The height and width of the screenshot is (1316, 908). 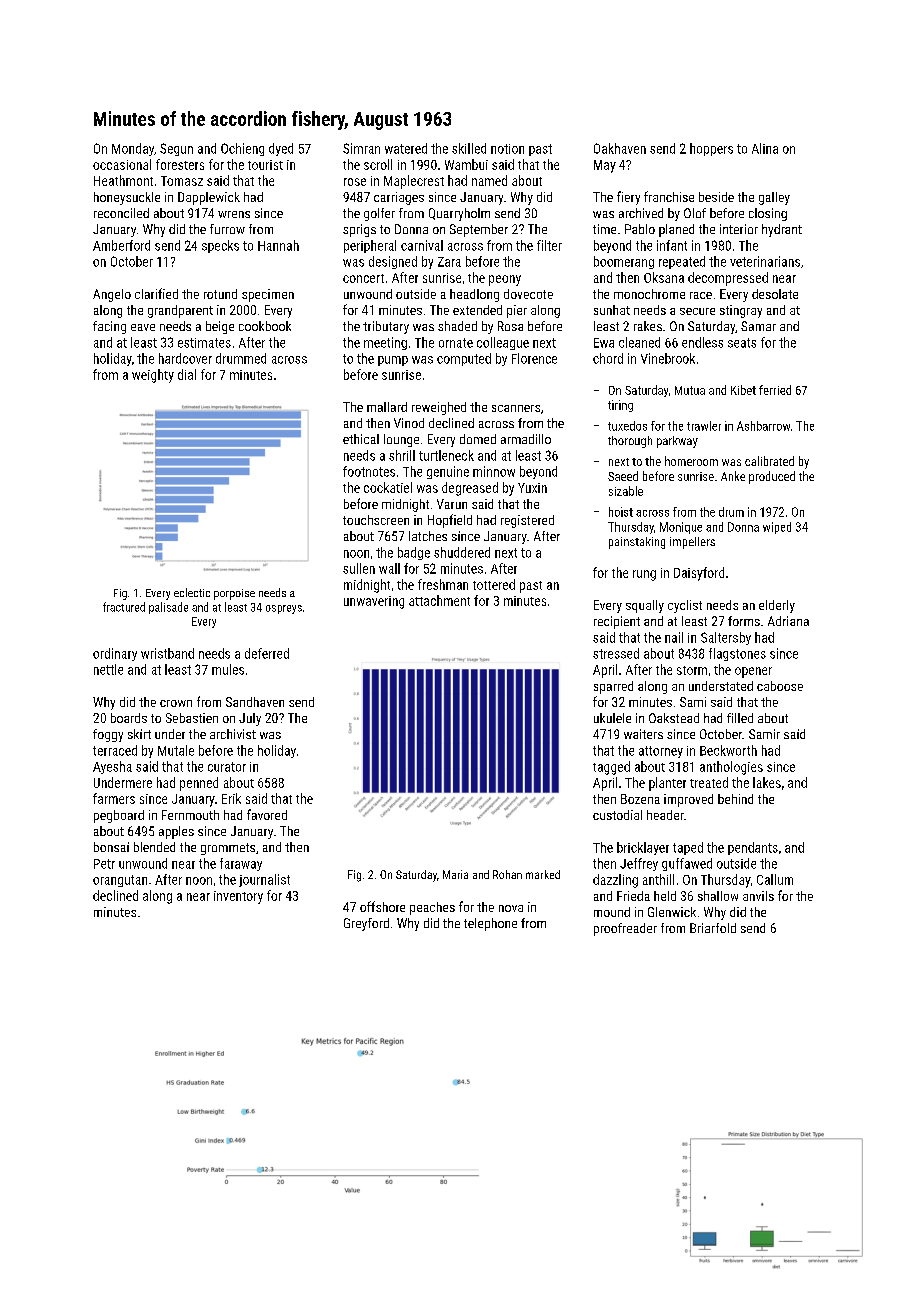 What do you see at coordinates (661, 752) in the screenshot?
I see `attorney` at bounding box center [661, 752].
